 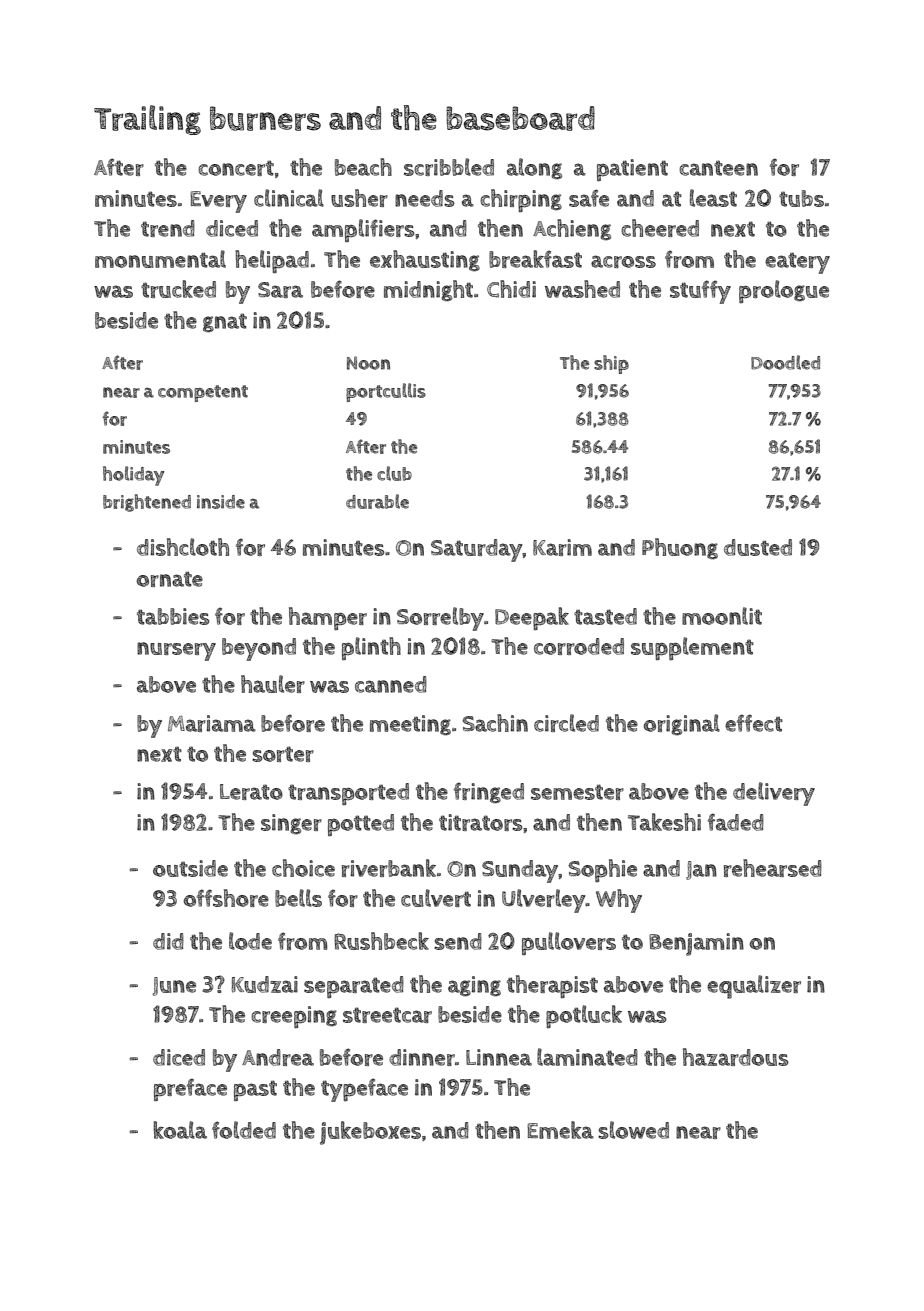 I want to click on concert, so click(x=236, y=168).
